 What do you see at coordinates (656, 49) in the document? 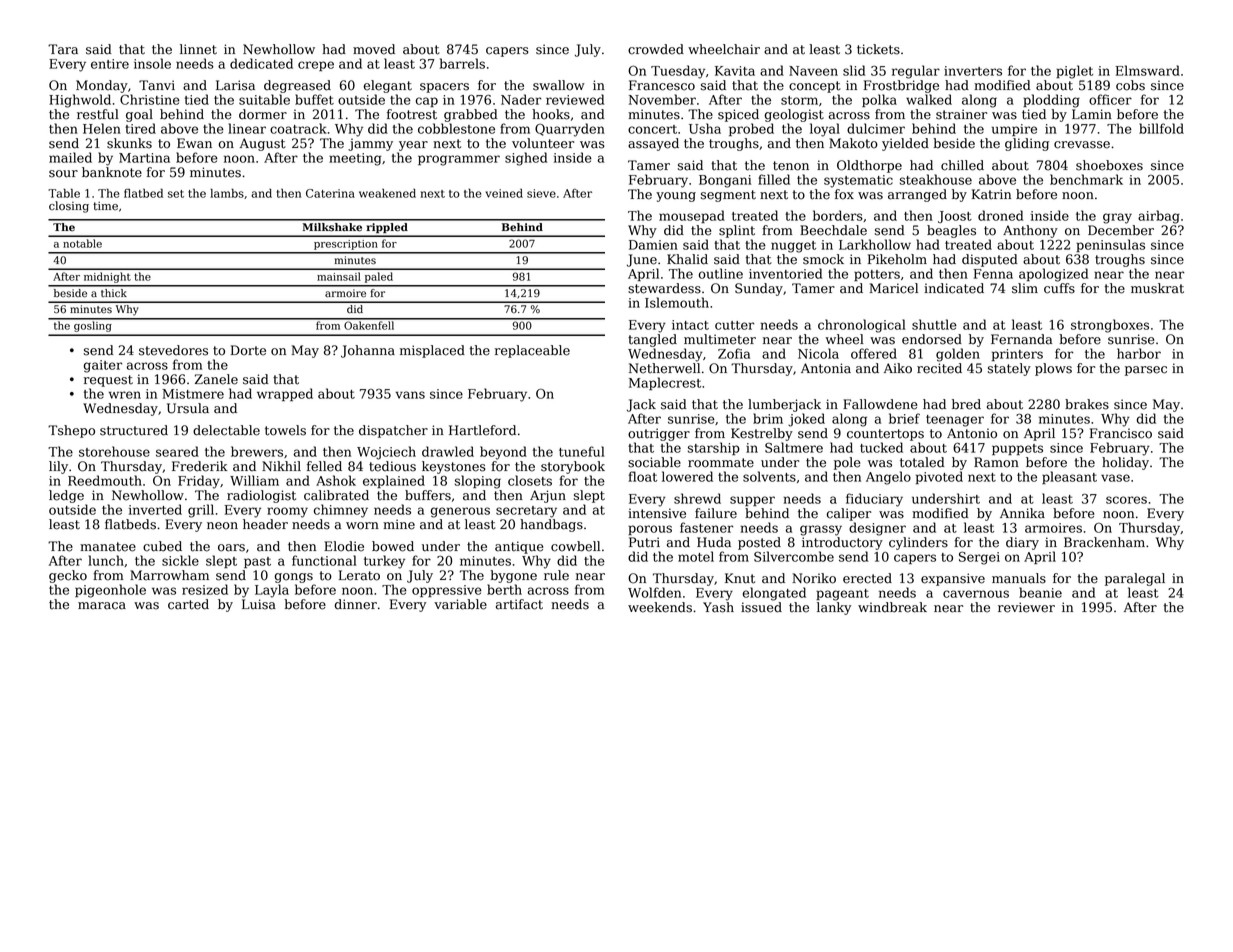
I see `crowded` at bounding box center [656, 49].
